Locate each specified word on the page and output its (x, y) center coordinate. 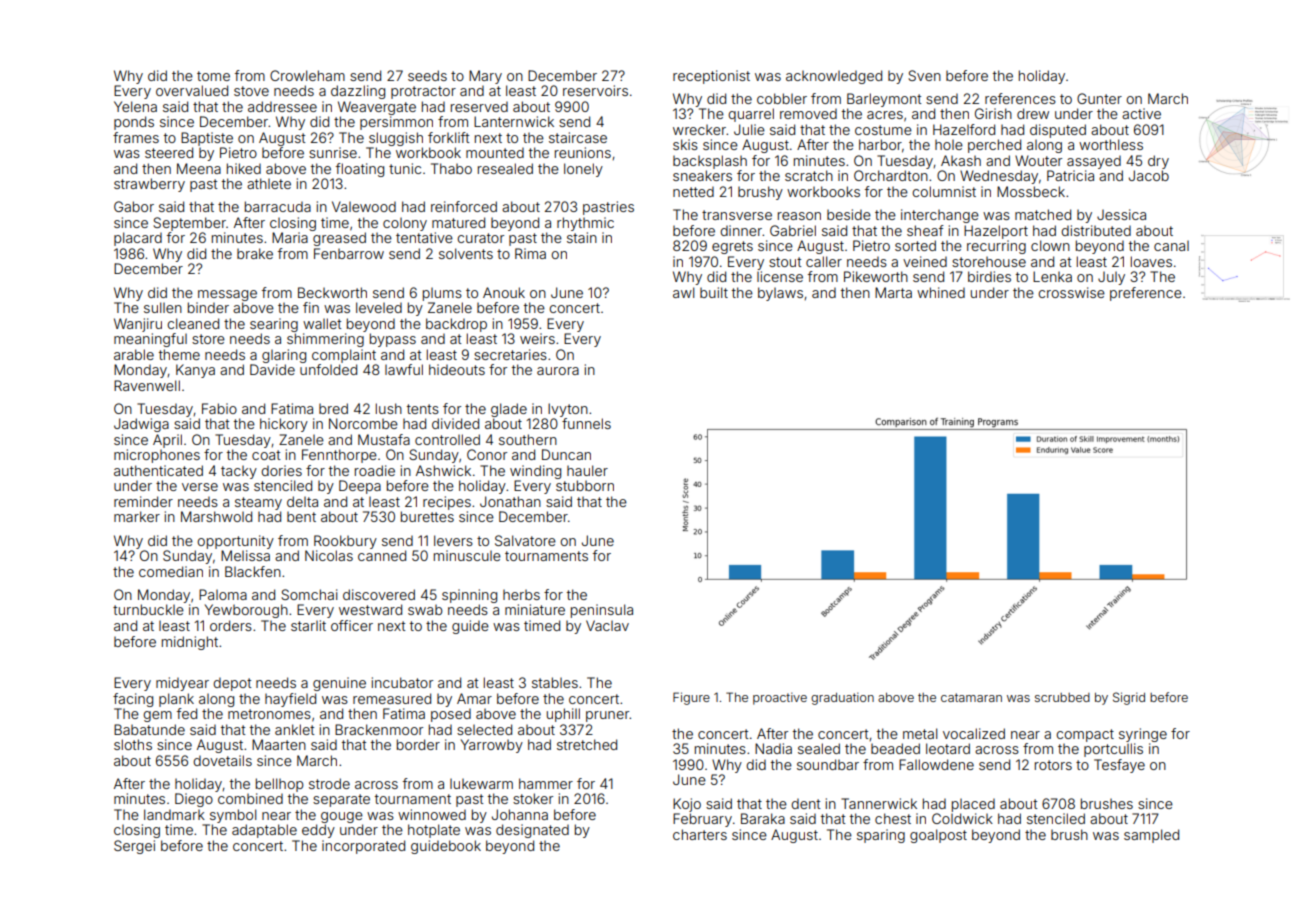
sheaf (925, 230)
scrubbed (1062, 697)
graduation (842, 698)
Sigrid (1129, 698)
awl (683, 292)
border (418, 744)
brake (255, 253)
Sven (924, 75)
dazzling (358, 92)
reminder (143, 501)
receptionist (711, 77)
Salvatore (525, 540)
